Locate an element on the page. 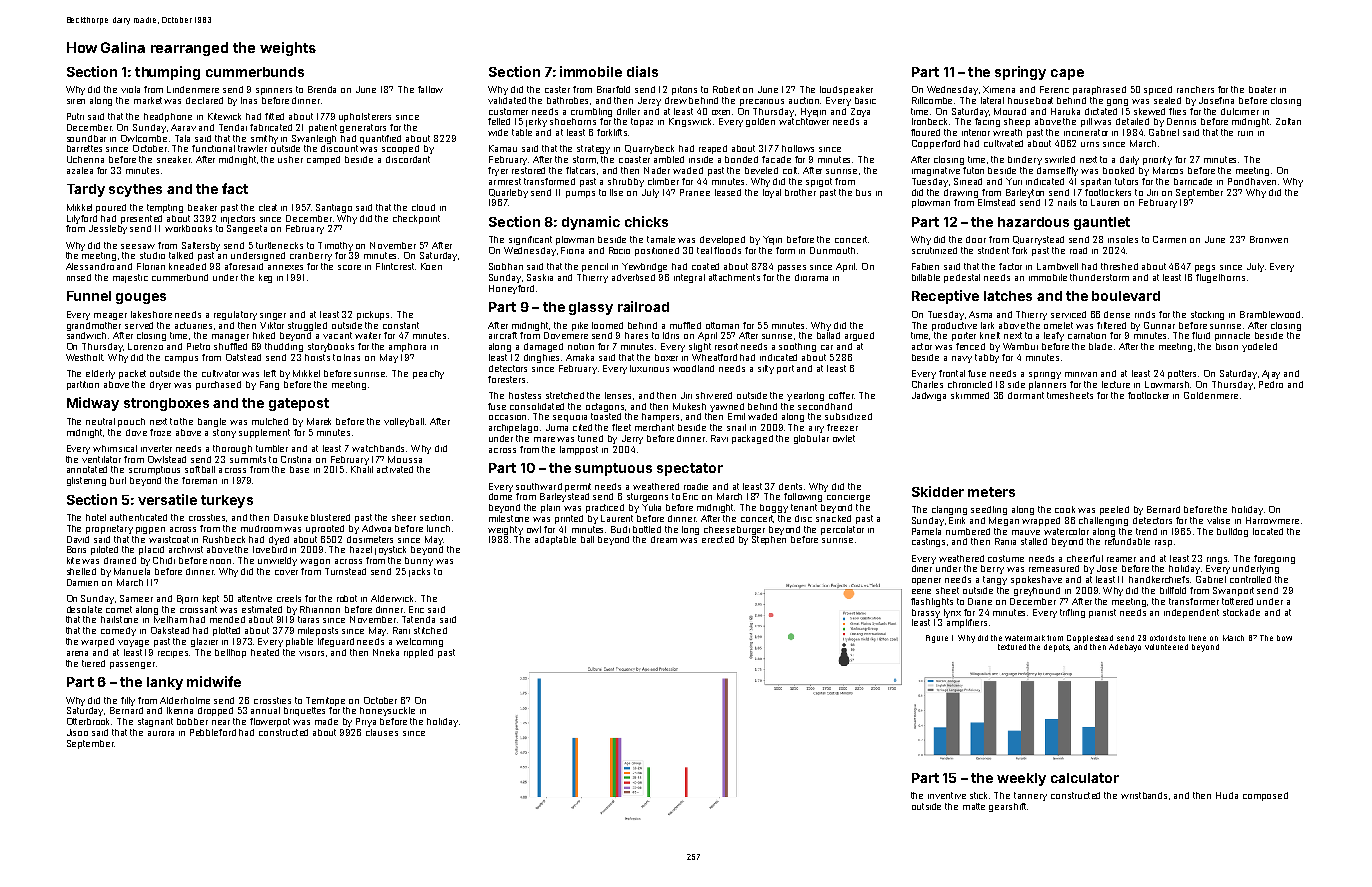  fallow is located at coordinates (430, 89).
